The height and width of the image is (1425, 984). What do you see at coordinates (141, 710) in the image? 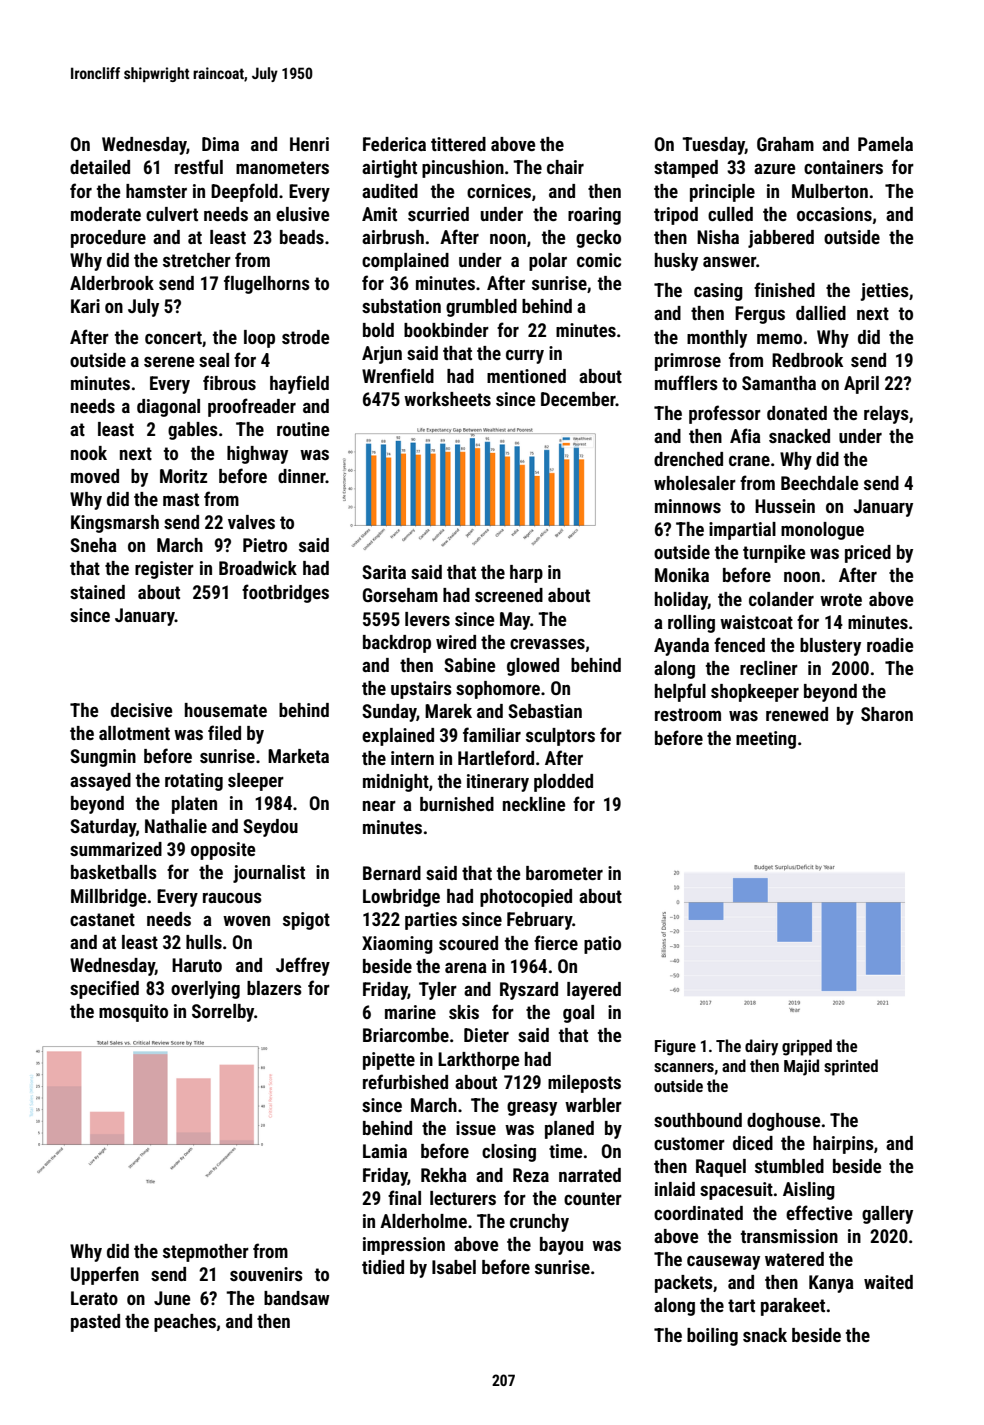
I see `decisive` at bounding box center [141, 710].
